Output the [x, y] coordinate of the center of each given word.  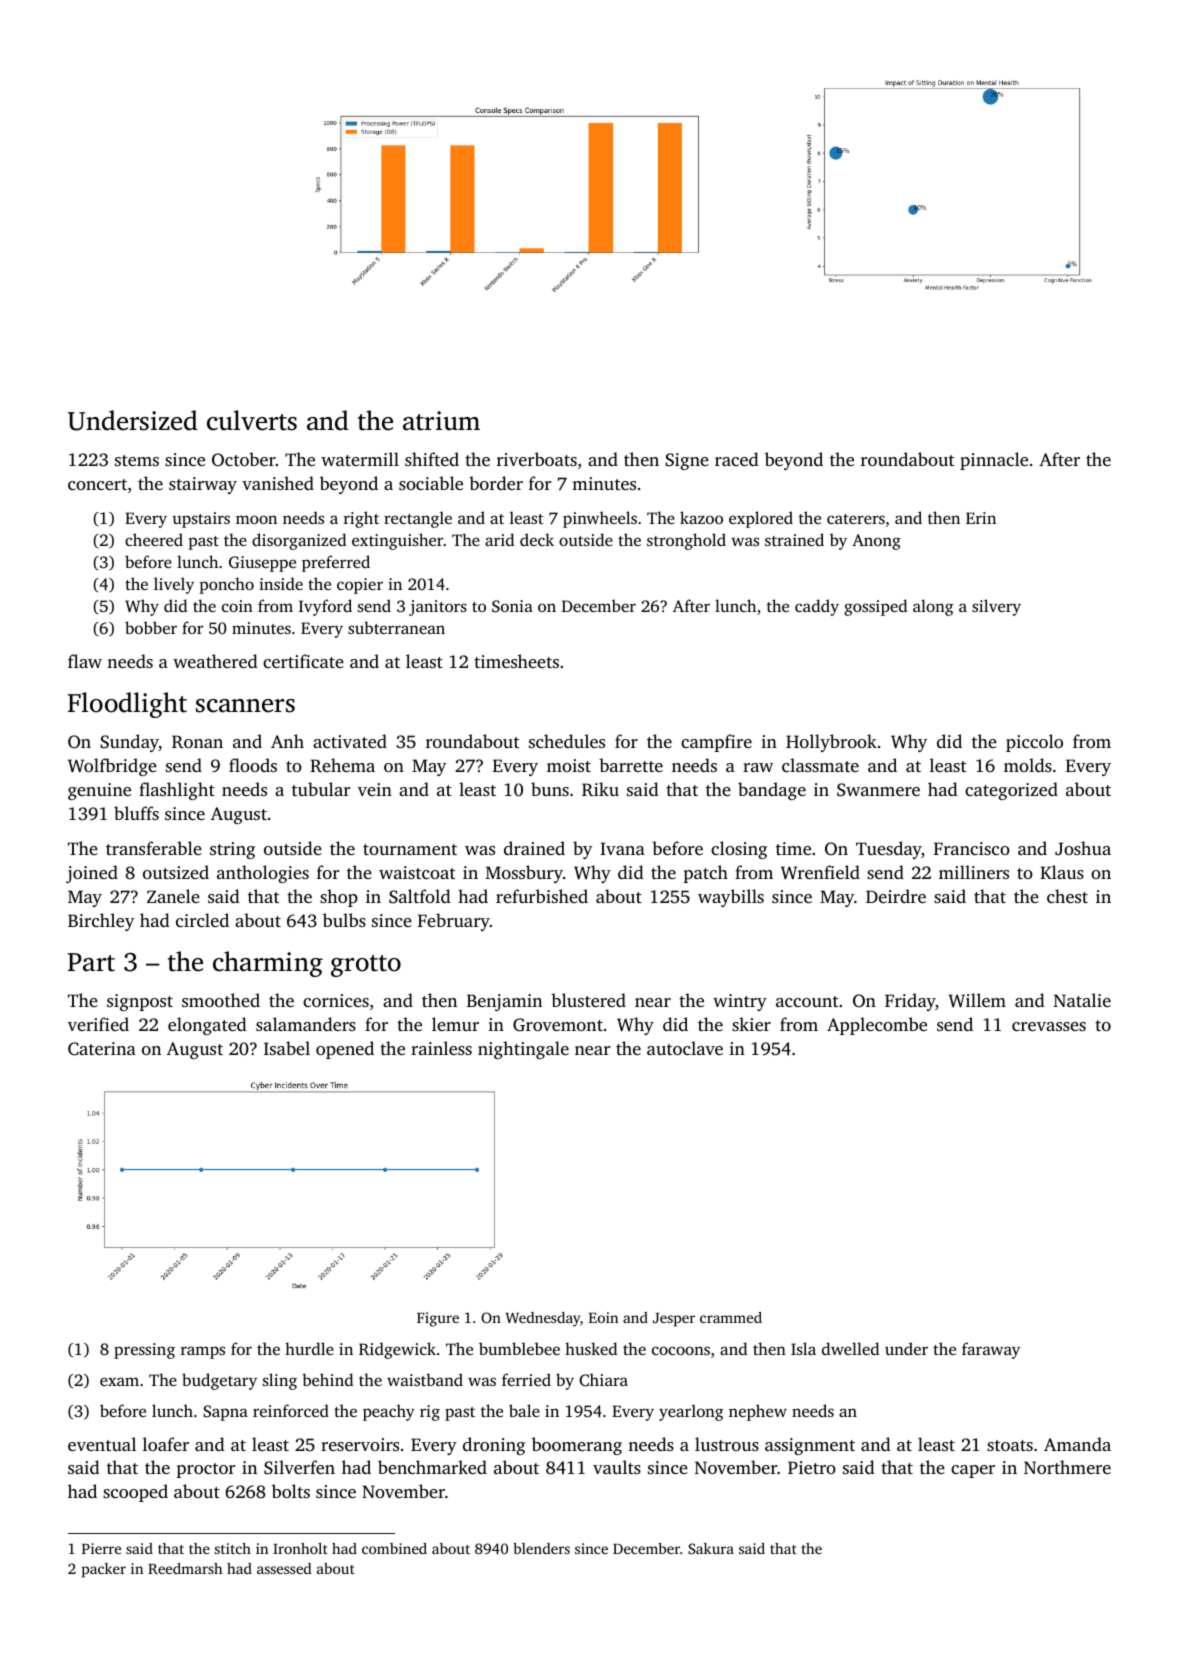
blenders [541, 1548]
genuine [99, 791]
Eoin [603, 1317]
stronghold [686, 541]
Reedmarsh [185, 1568]
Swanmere [878, 790]
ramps [203, 1352]
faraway [991, 1350]
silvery [996, 607]
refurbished [542, 896]
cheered [154, 539]
